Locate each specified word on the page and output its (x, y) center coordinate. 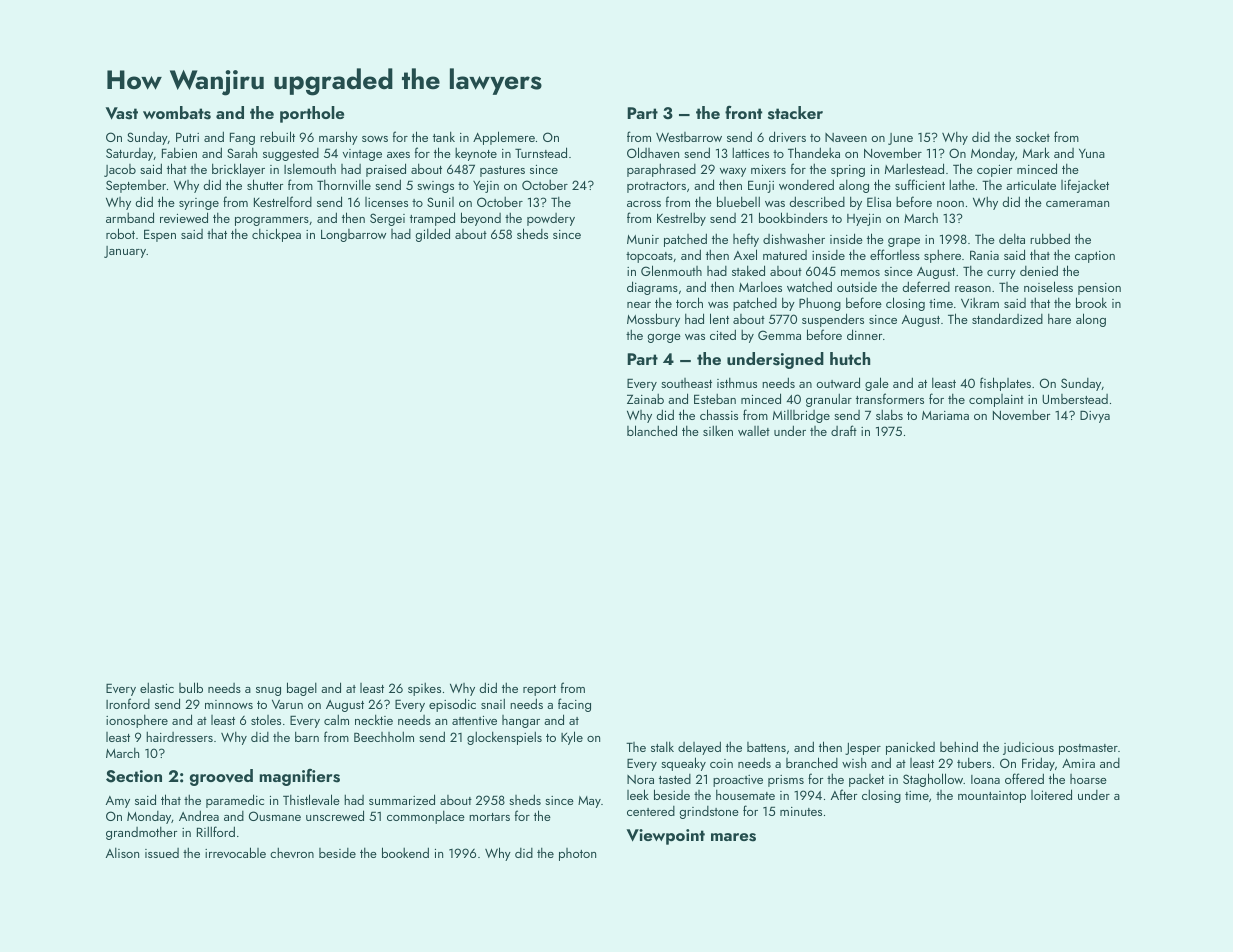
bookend (405, 852)
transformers (890, 398)
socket (1033, 136)
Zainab (645, 399)
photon (577, 854)
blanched (652, 430)
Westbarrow (689, 137)
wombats (177, 113)
